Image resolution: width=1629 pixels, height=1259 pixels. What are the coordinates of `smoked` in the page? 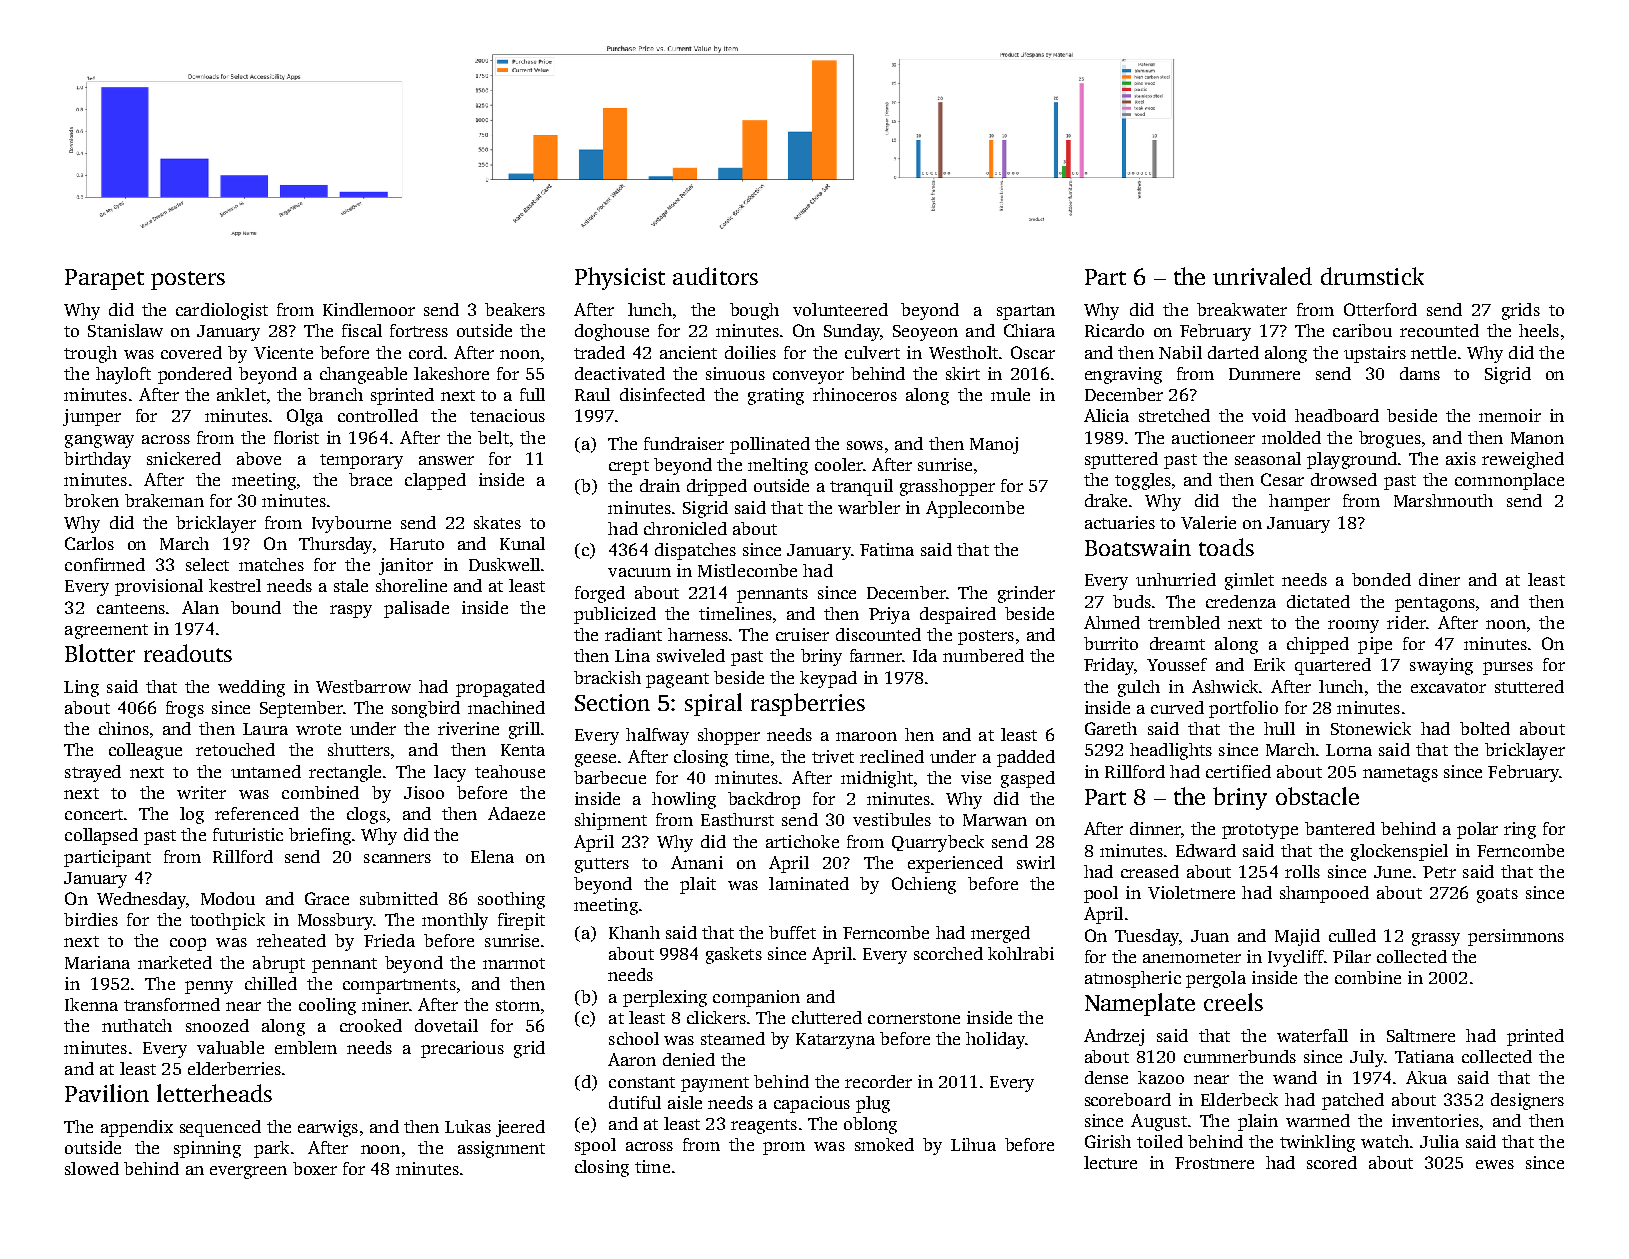 It's located at (884, 1144).
